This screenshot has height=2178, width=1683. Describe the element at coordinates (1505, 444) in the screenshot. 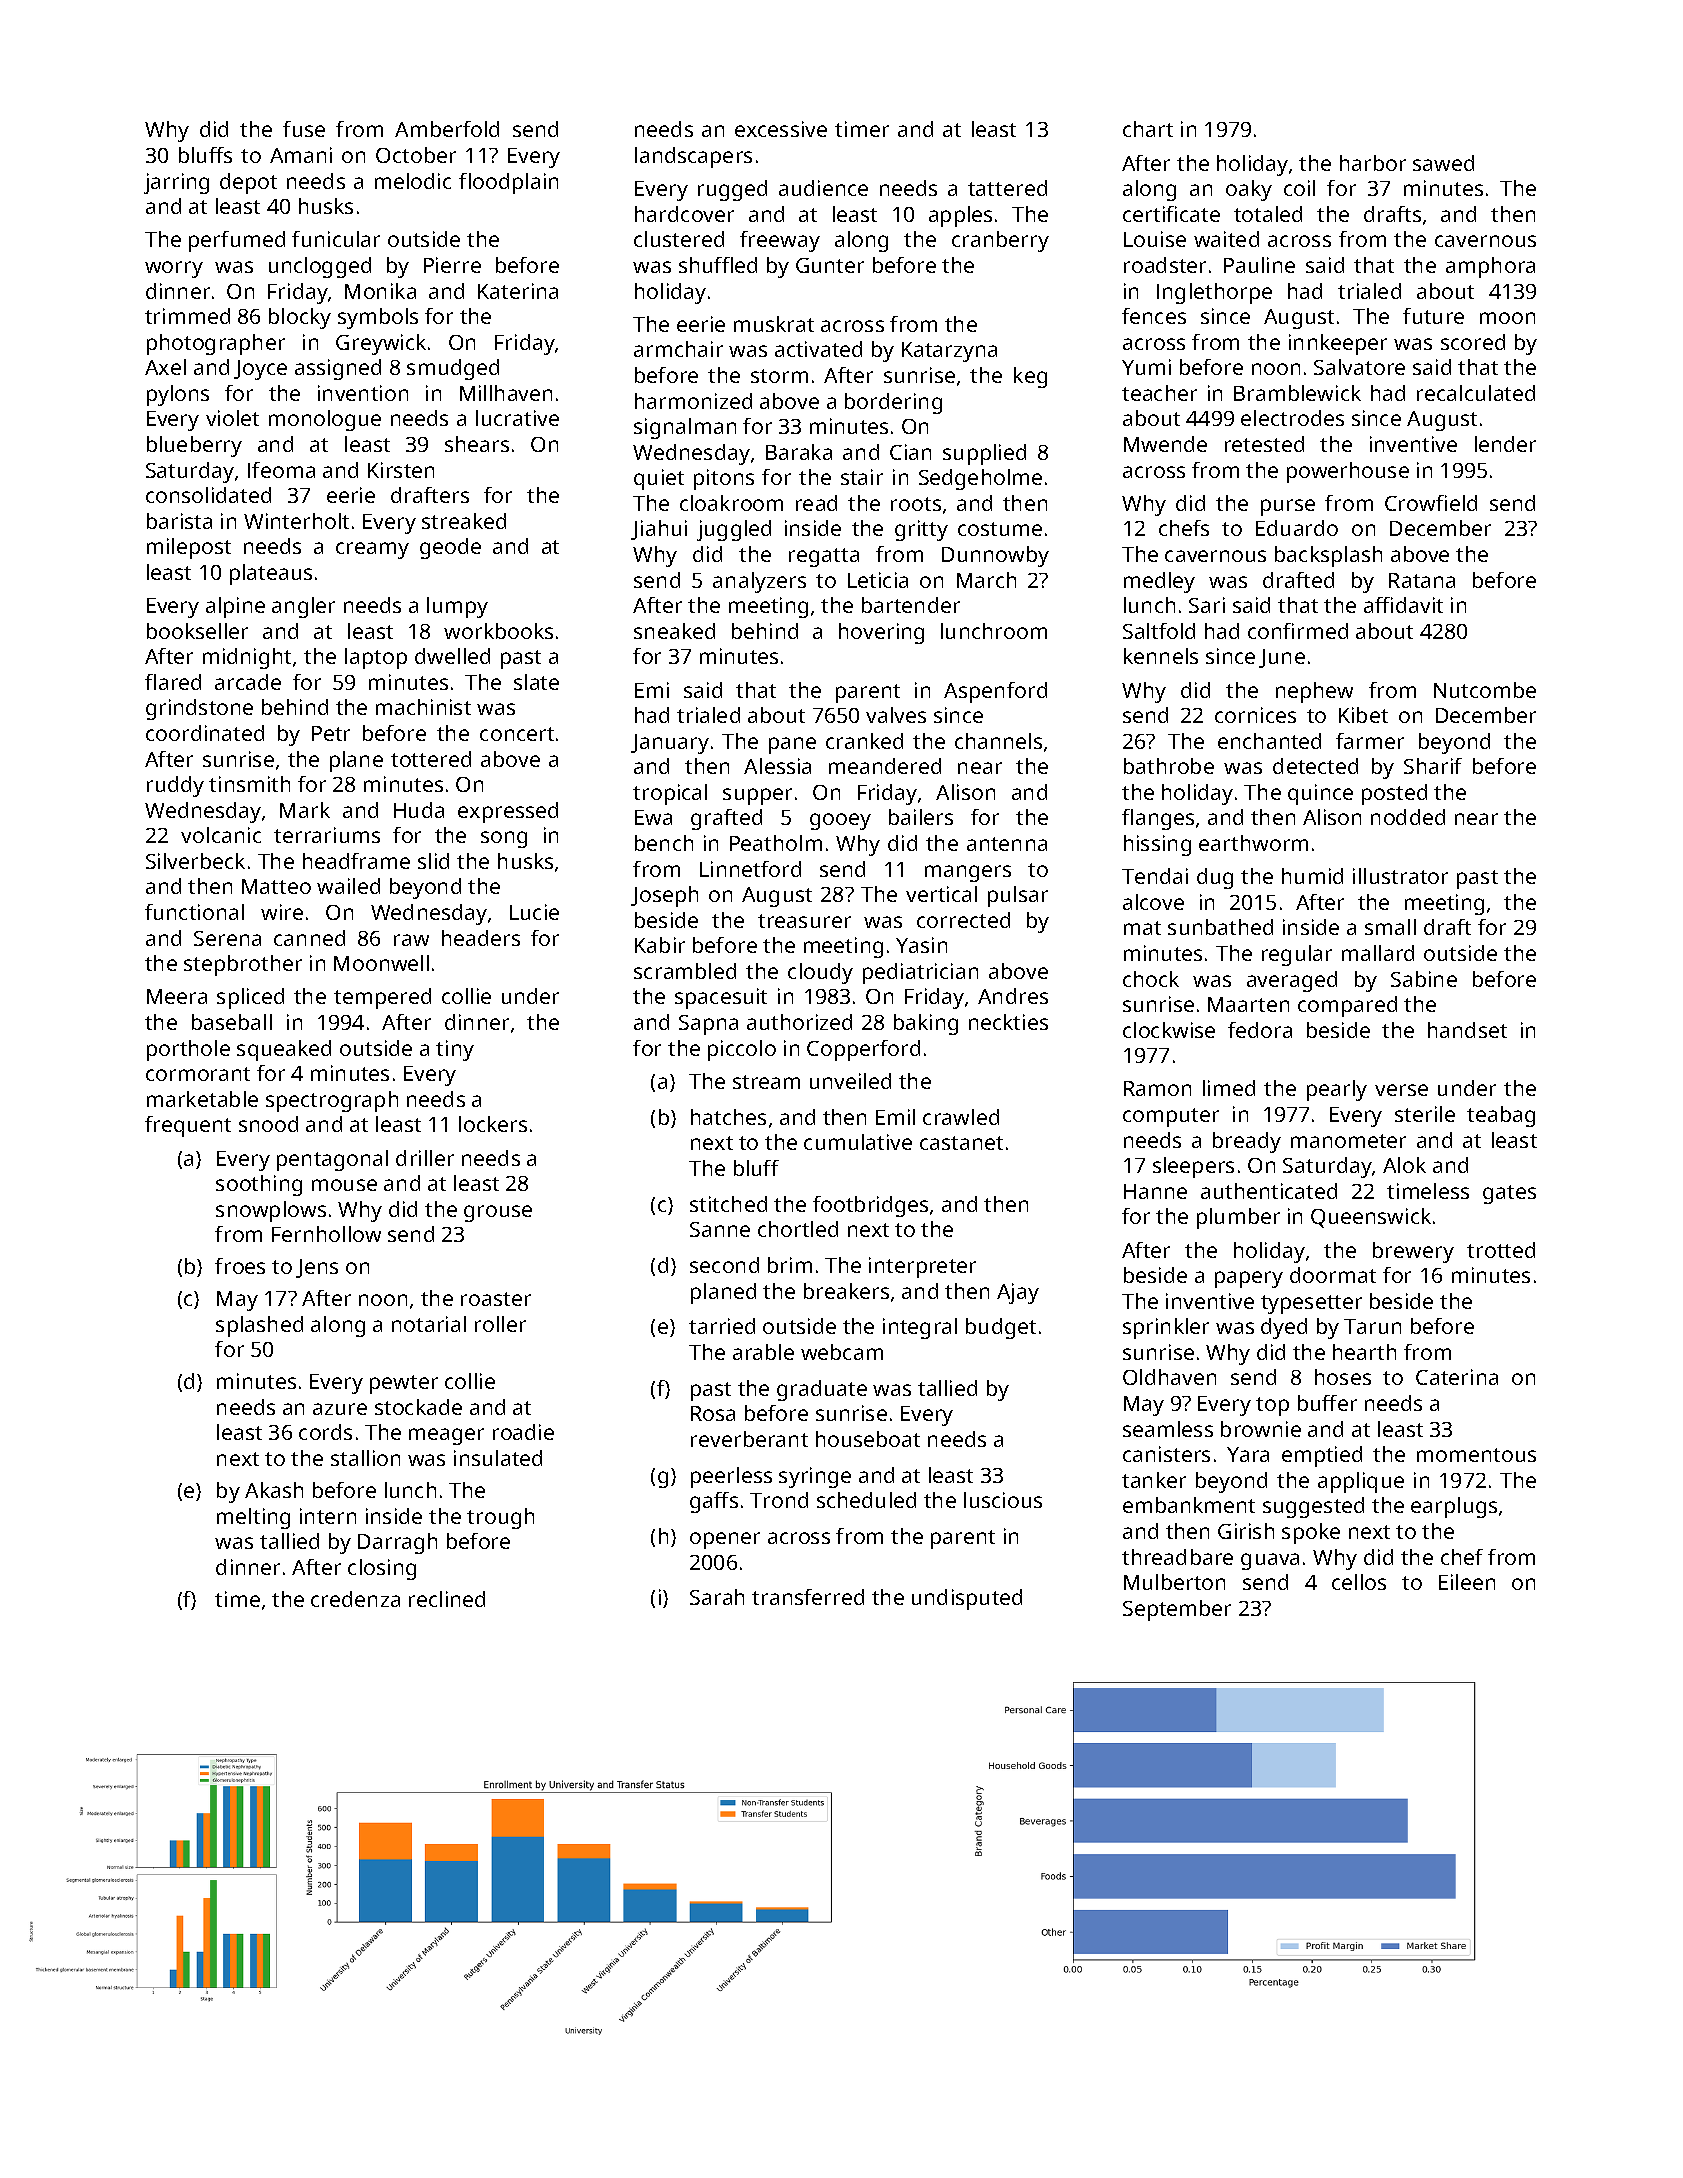

I see `lender` at that location.
